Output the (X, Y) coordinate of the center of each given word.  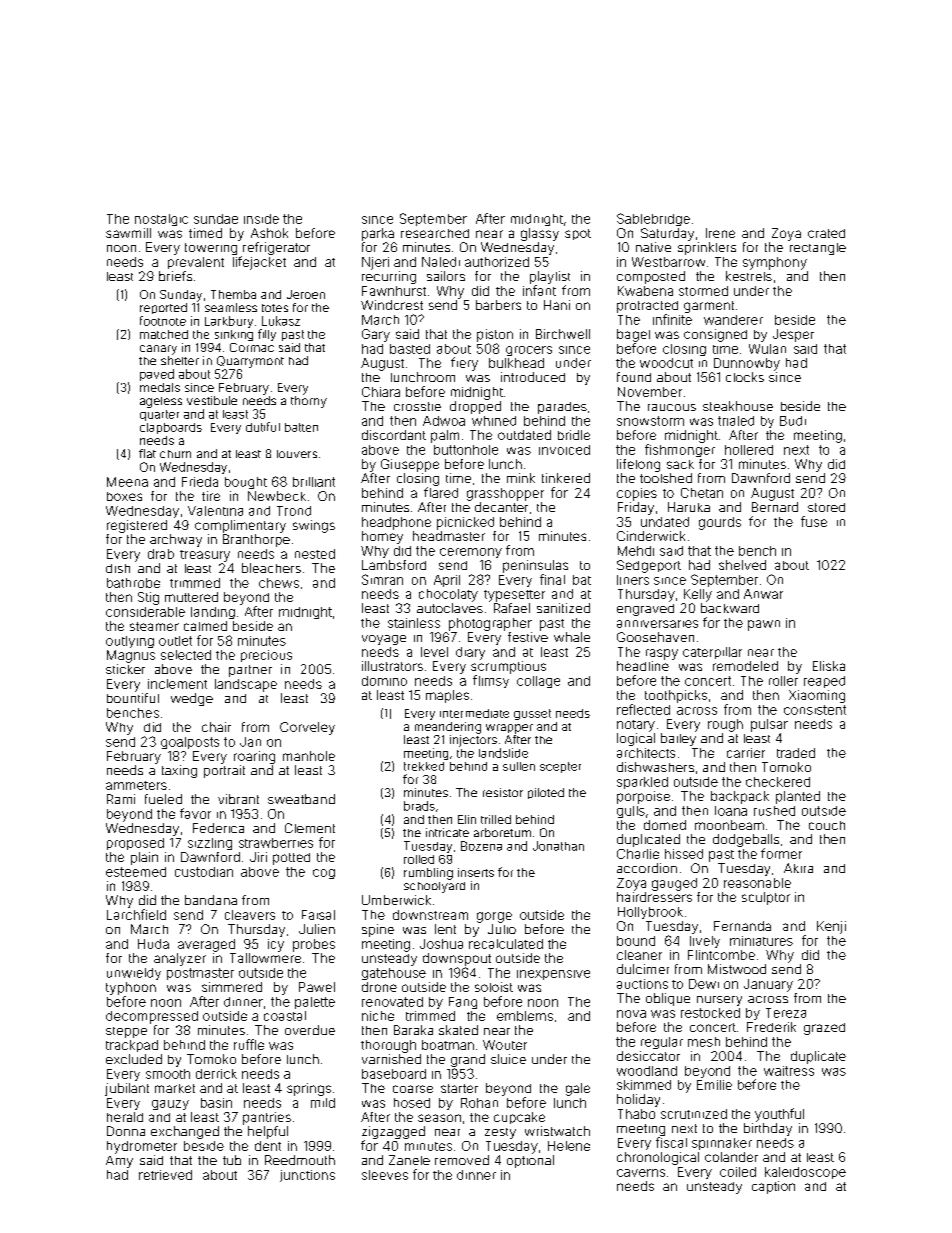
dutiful (263, 427)
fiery (464, 364)
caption (773, 1187)
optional (530, 1161)
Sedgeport (649, 566)
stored (826, 507)
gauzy (170, 1105)
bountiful (133, 698)
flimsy (491, 681)
